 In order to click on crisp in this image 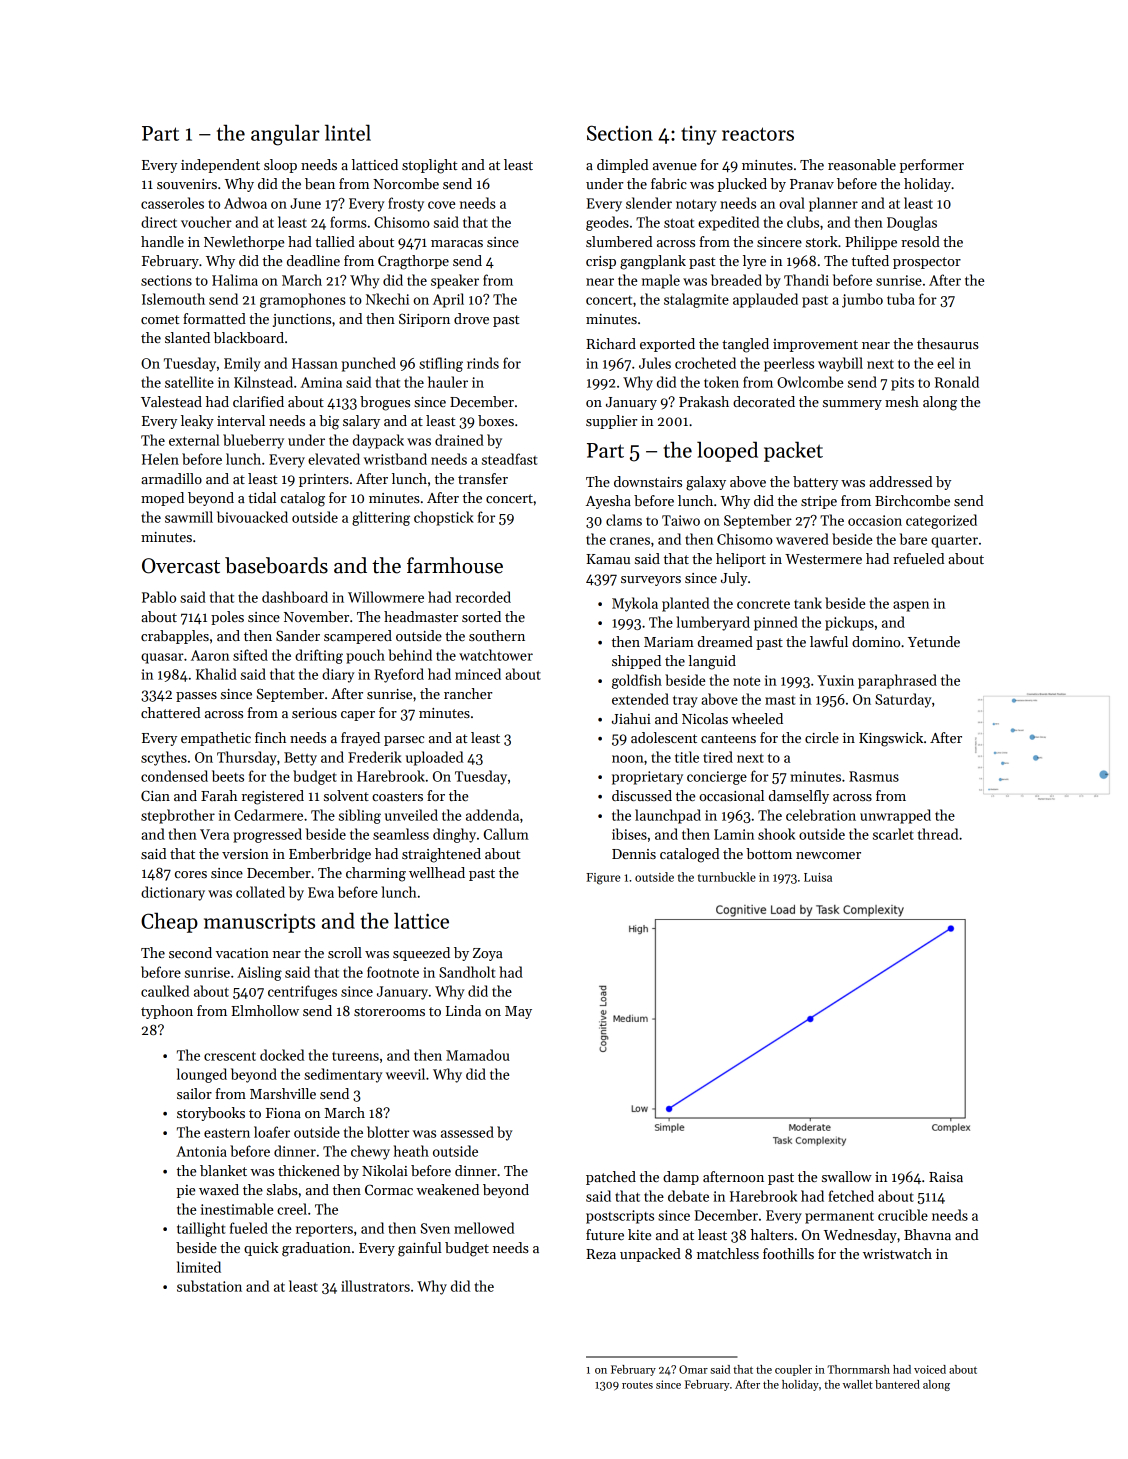, I will do `click(601, 262)`.
